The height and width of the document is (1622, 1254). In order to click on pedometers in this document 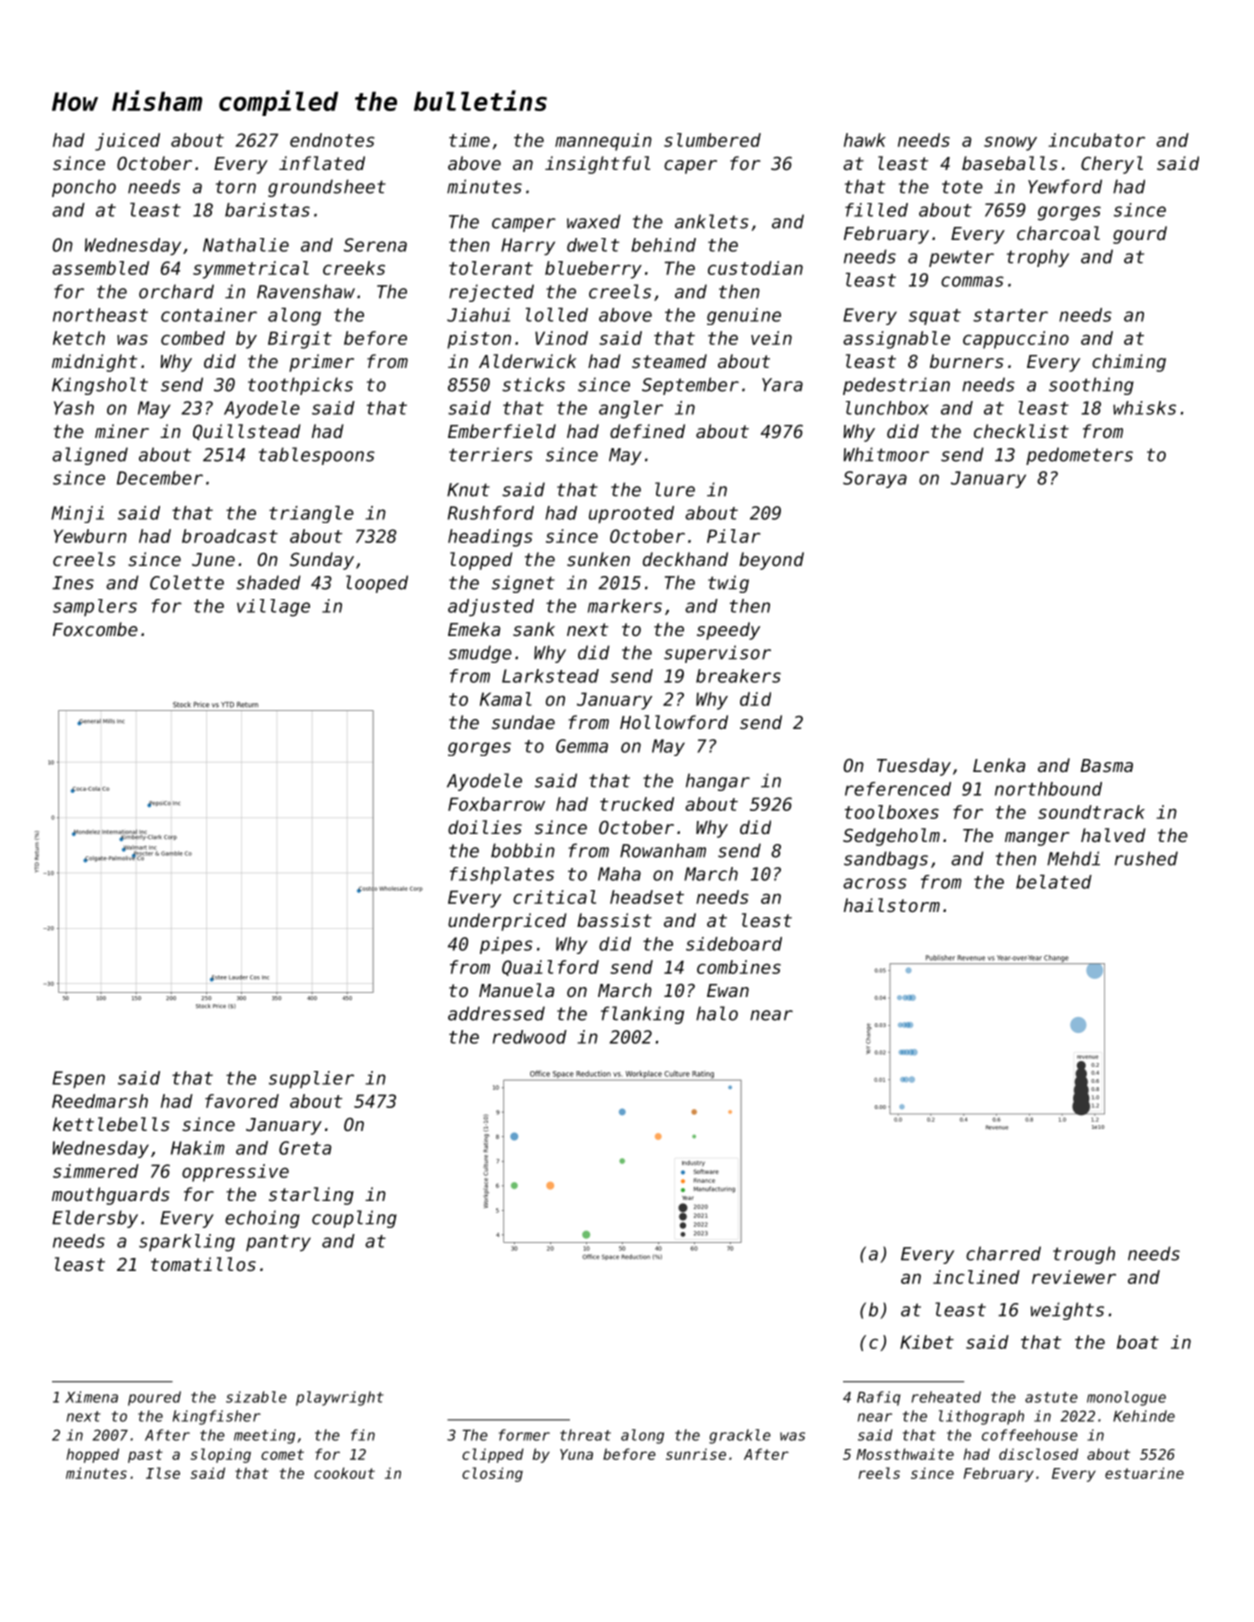, I will do `click(1079, 456)`.
